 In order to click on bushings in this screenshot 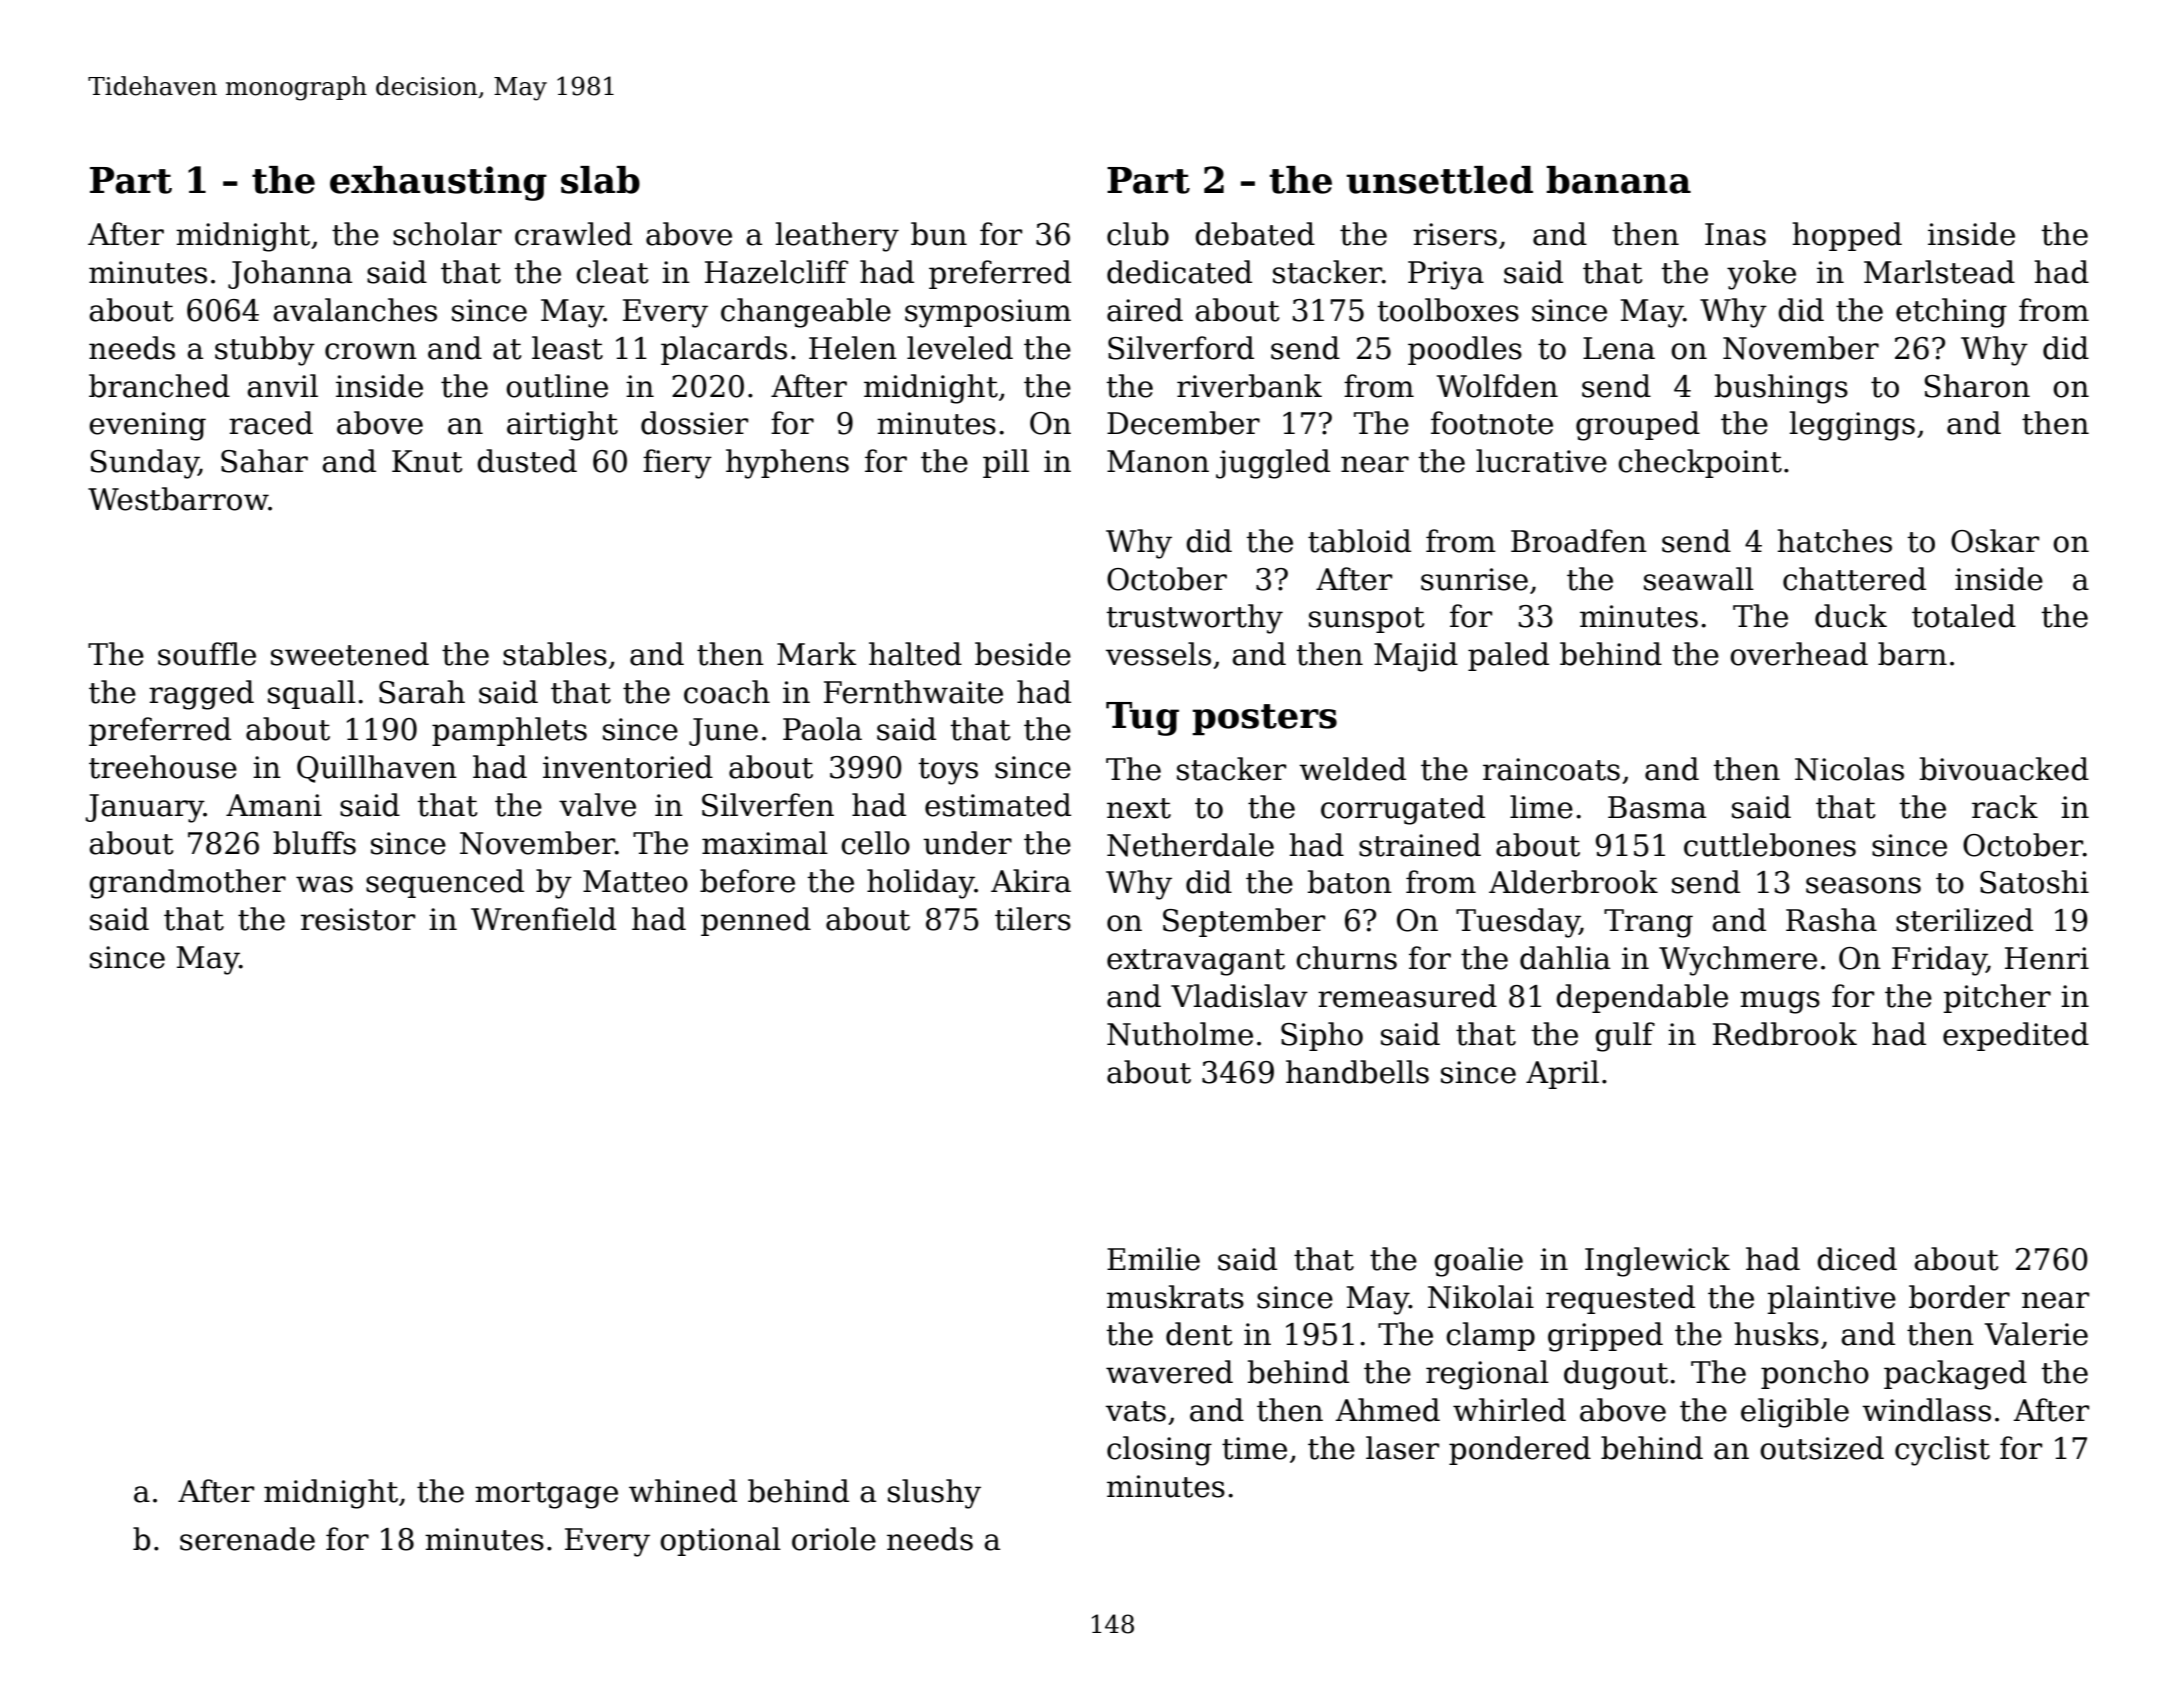, I will do `click(1781, 389)`.
